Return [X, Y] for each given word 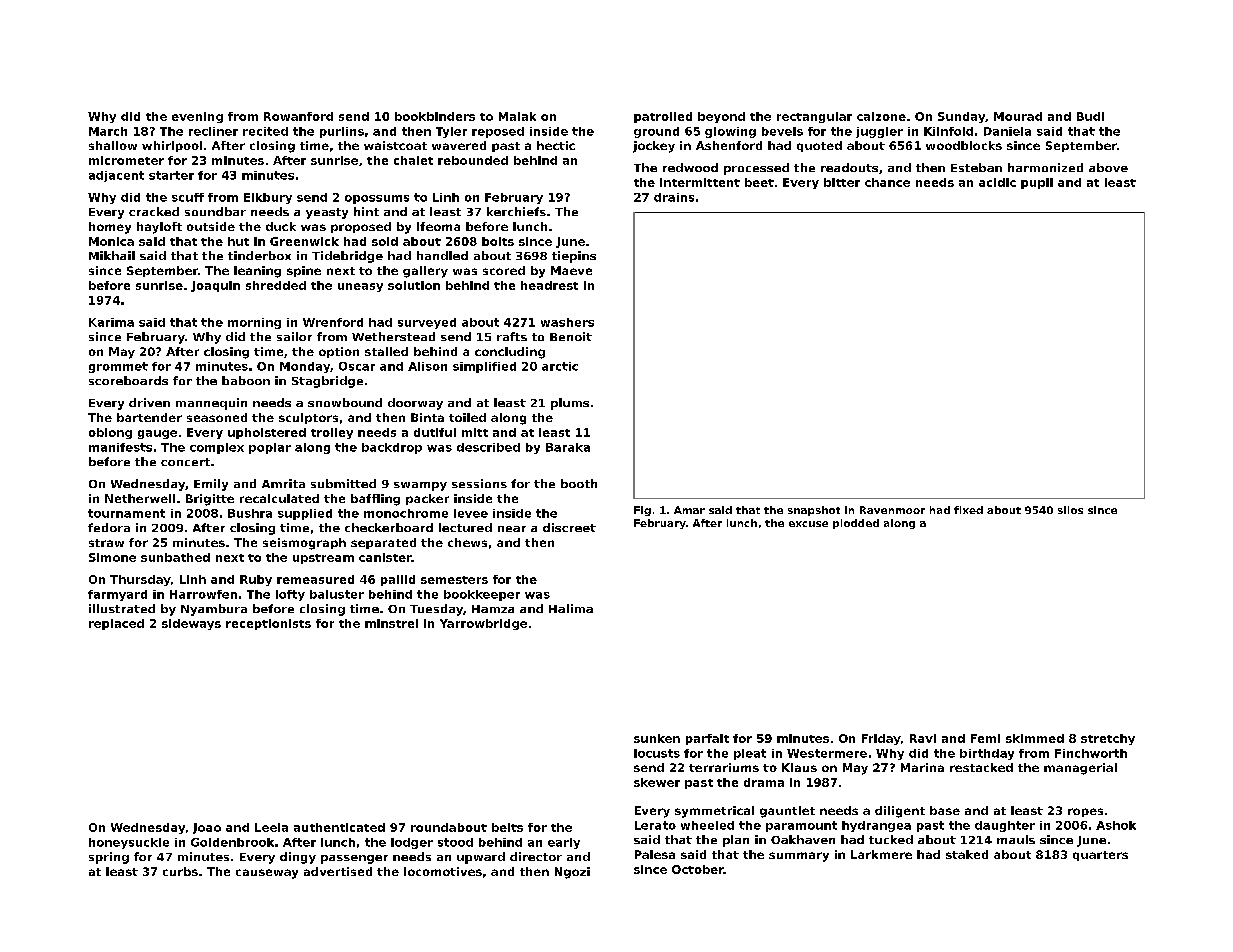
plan [736, 841]
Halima [571, 608]
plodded [856, 524]
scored [504, 270]
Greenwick [304, 241]
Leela [271, 827]
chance [887, 182]
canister [385, 557]
